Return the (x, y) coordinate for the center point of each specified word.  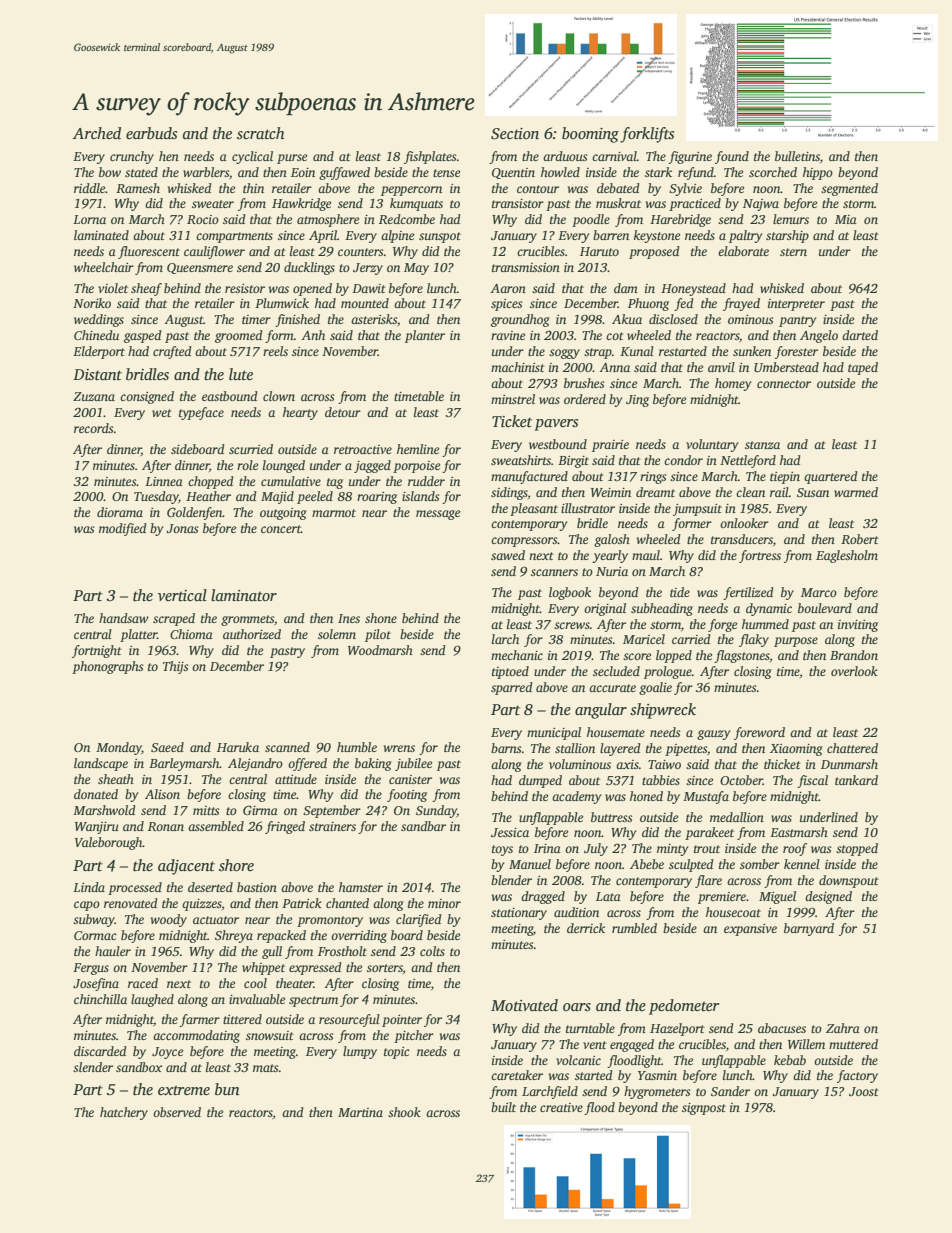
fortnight (97, 651)
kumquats (416, 204)
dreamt (655, 492)
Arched (97, 133)
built (503, 1107)
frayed (741, 304)
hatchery (124, 1113)
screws (572, 625)
